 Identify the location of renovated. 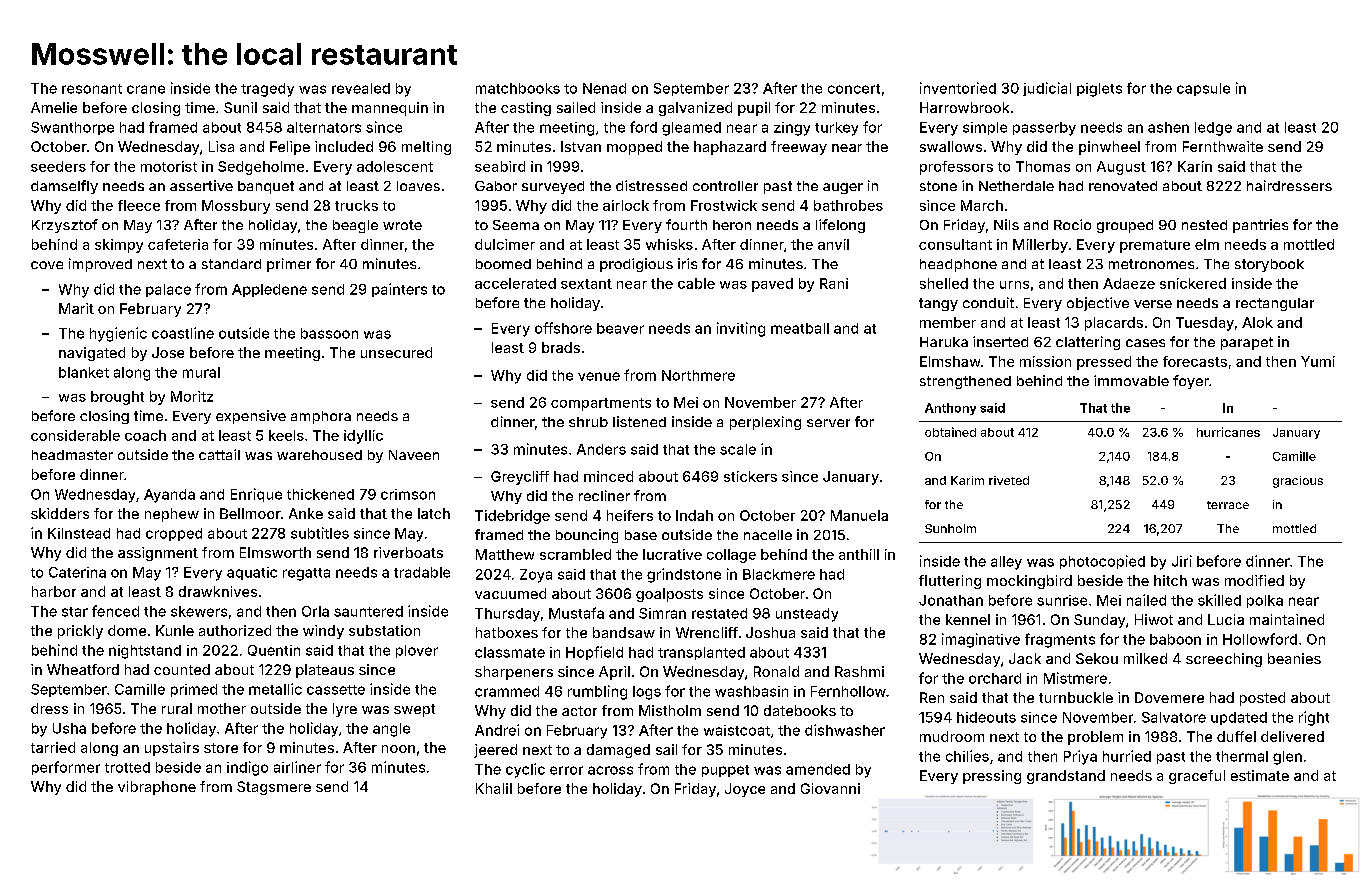
(1123, 186).
